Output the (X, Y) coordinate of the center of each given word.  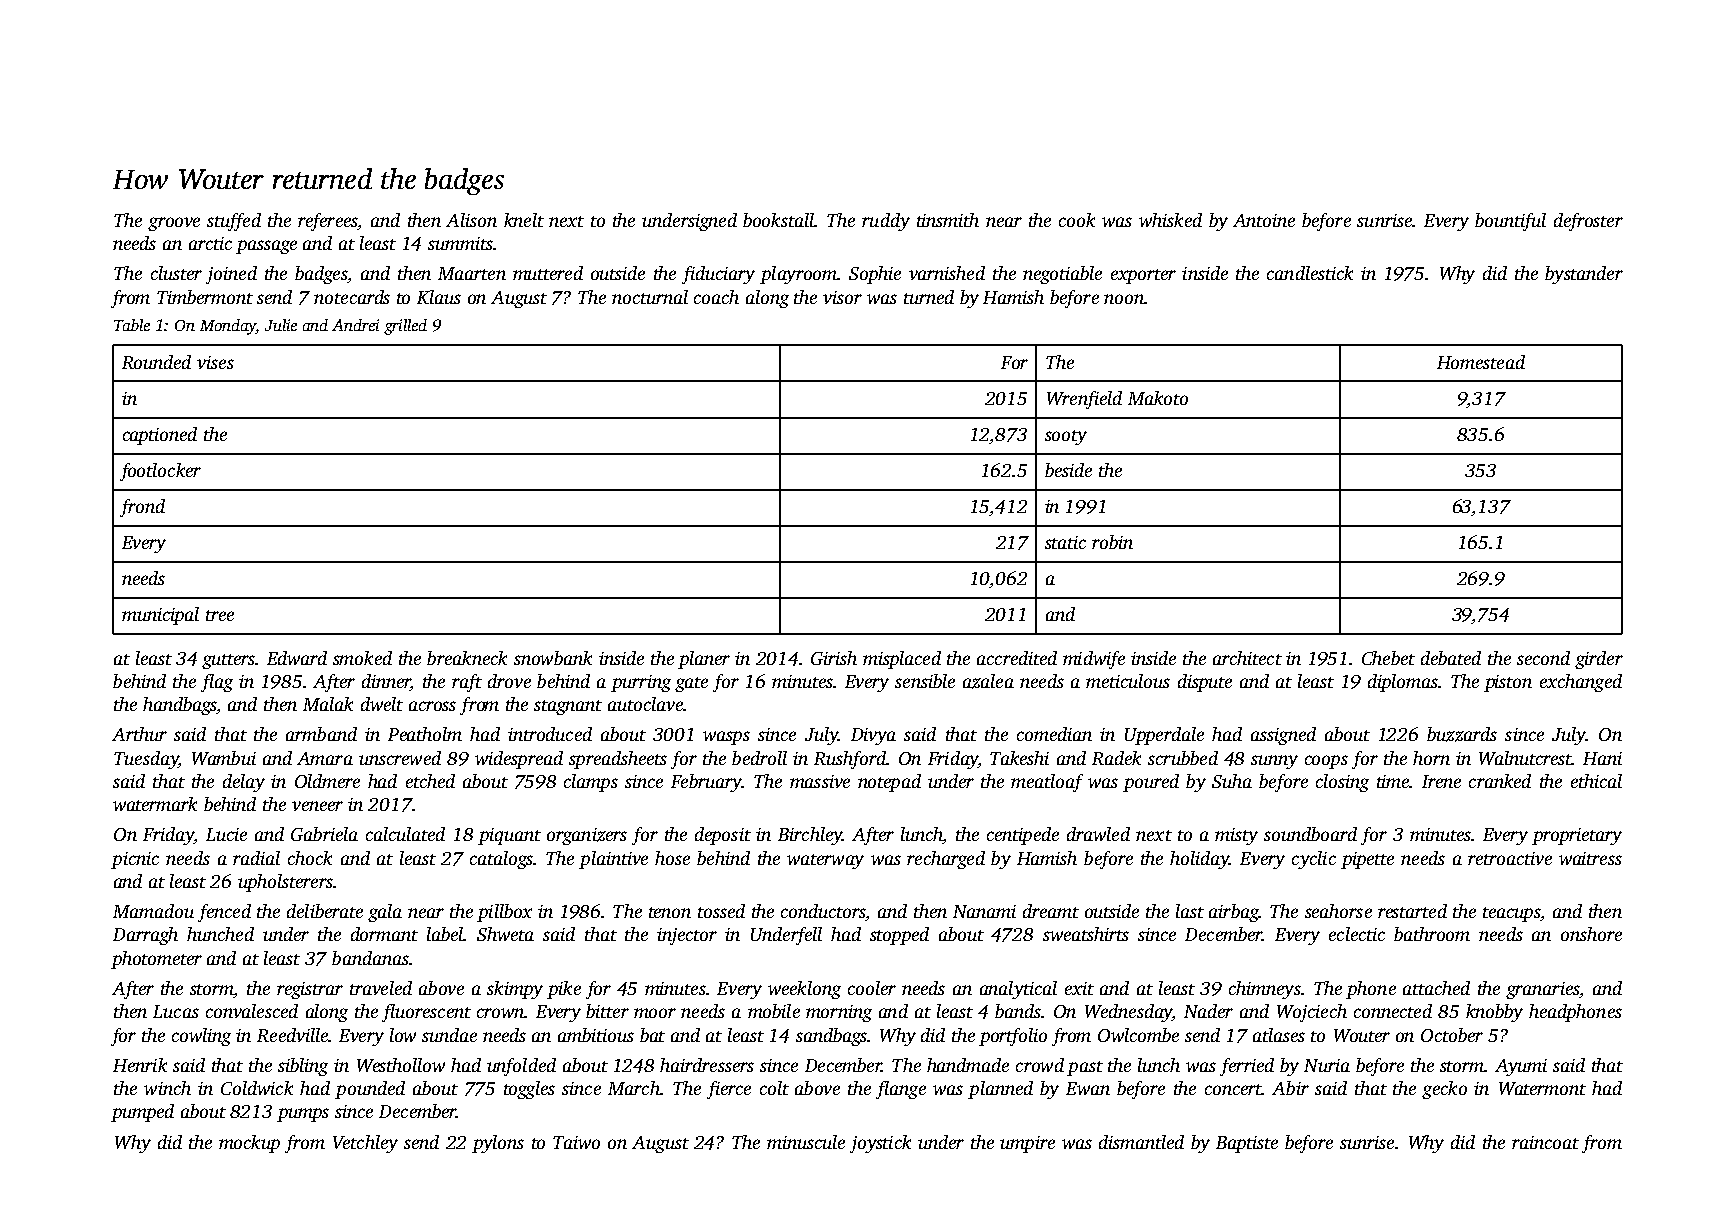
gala (385, 913)
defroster (1588, 222)
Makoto (1158, 398)
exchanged (1581, 683)
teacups (1511, 914)
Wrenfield (1084, 400)
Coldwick (257, 1088)
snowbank (553, 658)
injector (687, 936)
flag (217, 683)
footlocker (160, 472)
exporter (1143, 276)
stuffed (234, 222)
